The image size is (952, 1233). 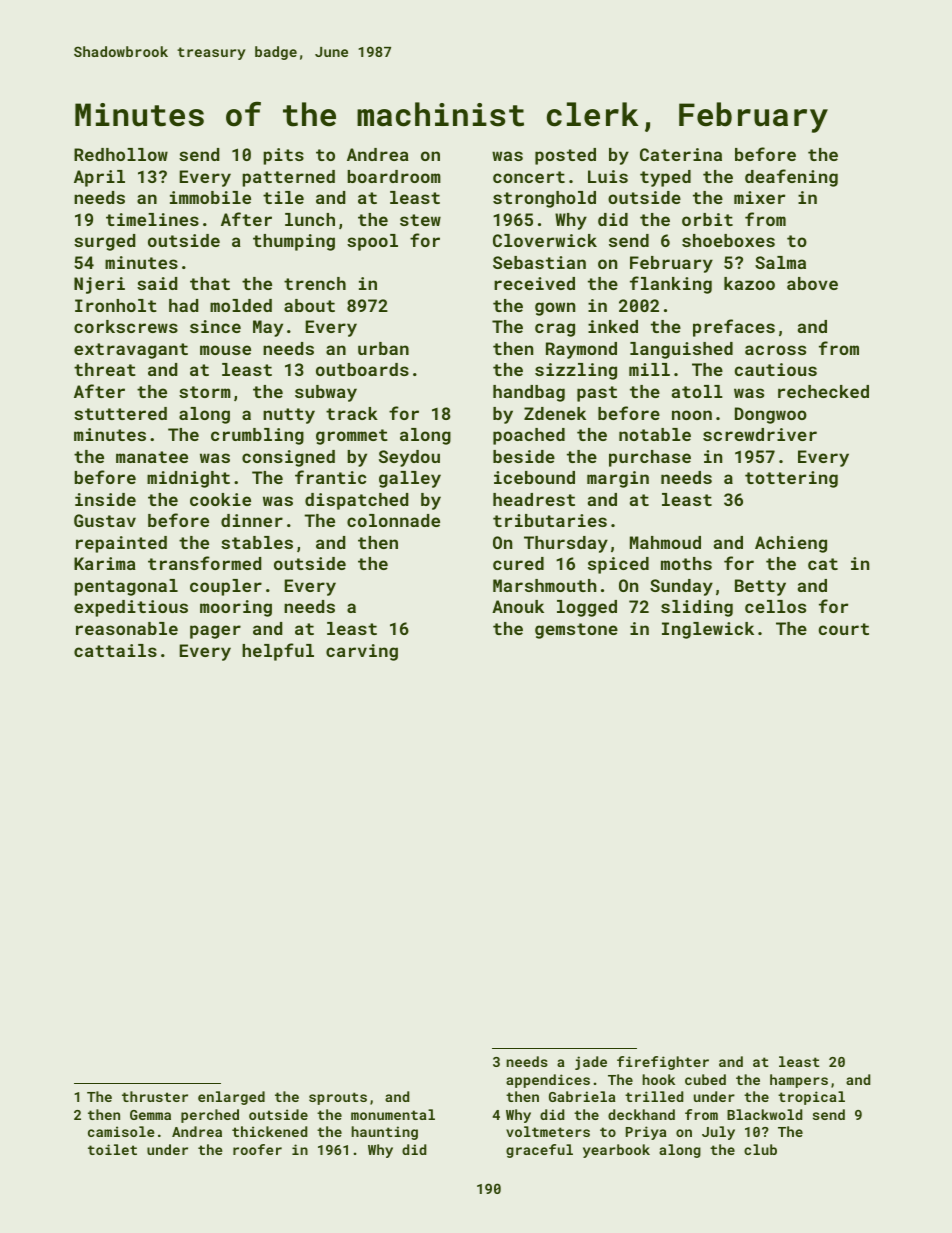 What do you see at coordinates (257, 1149) in the page?
I see `roofer` at bounding box center [257, 1149].
